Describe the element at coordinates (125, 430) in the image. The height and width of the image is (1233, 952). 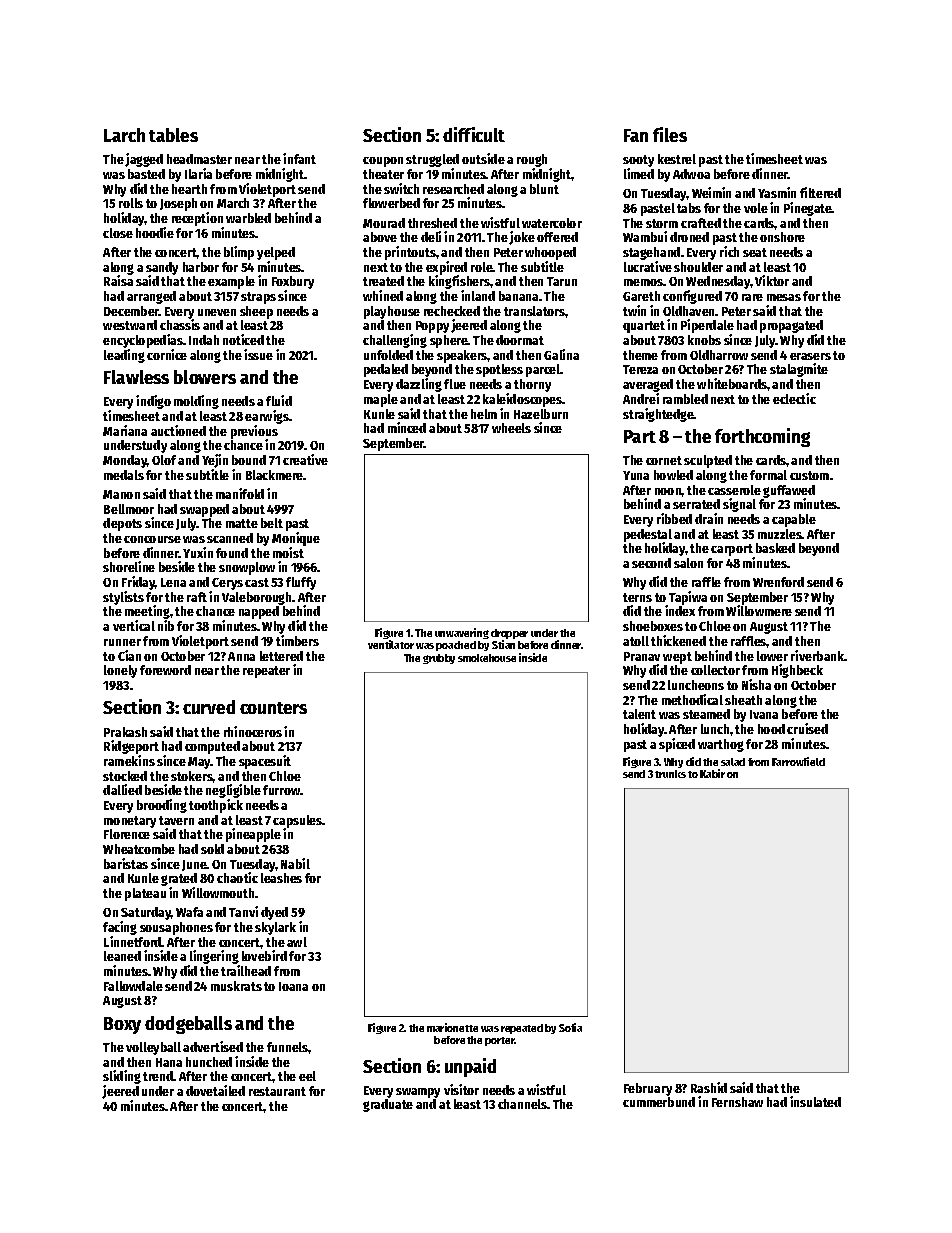
I see `Mariana` at that location.
